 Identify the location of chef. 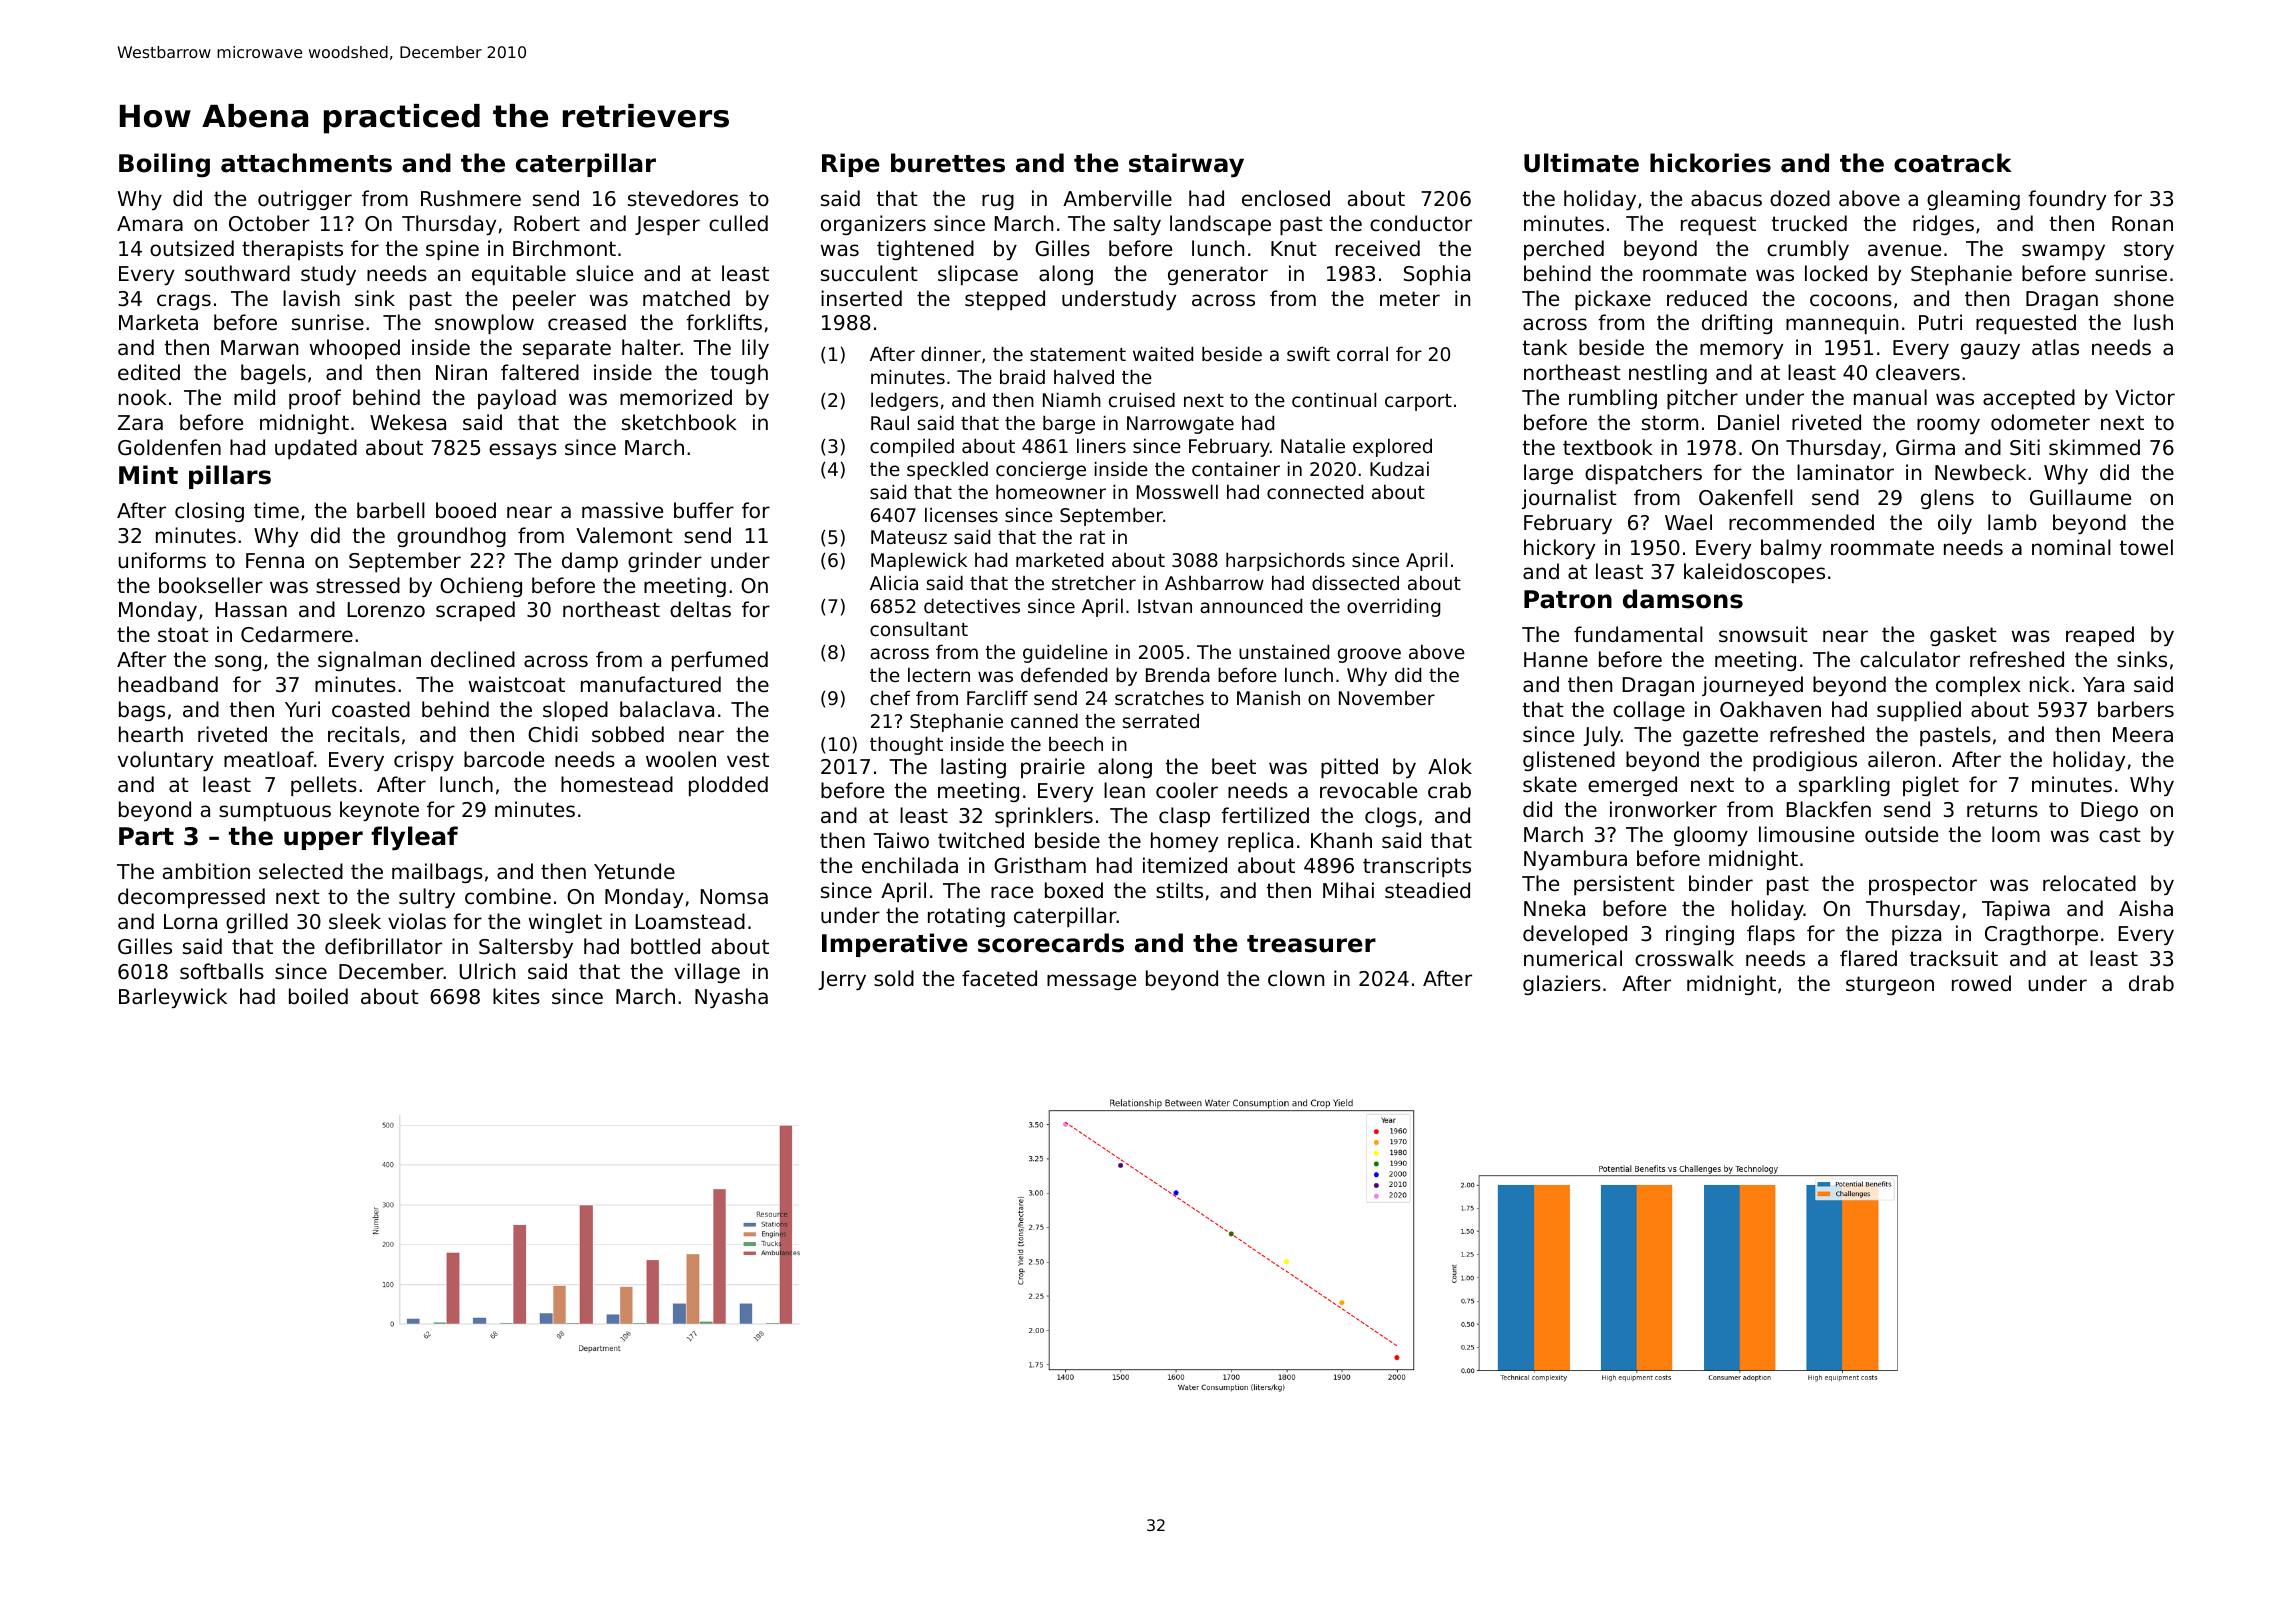
(890, 697).
